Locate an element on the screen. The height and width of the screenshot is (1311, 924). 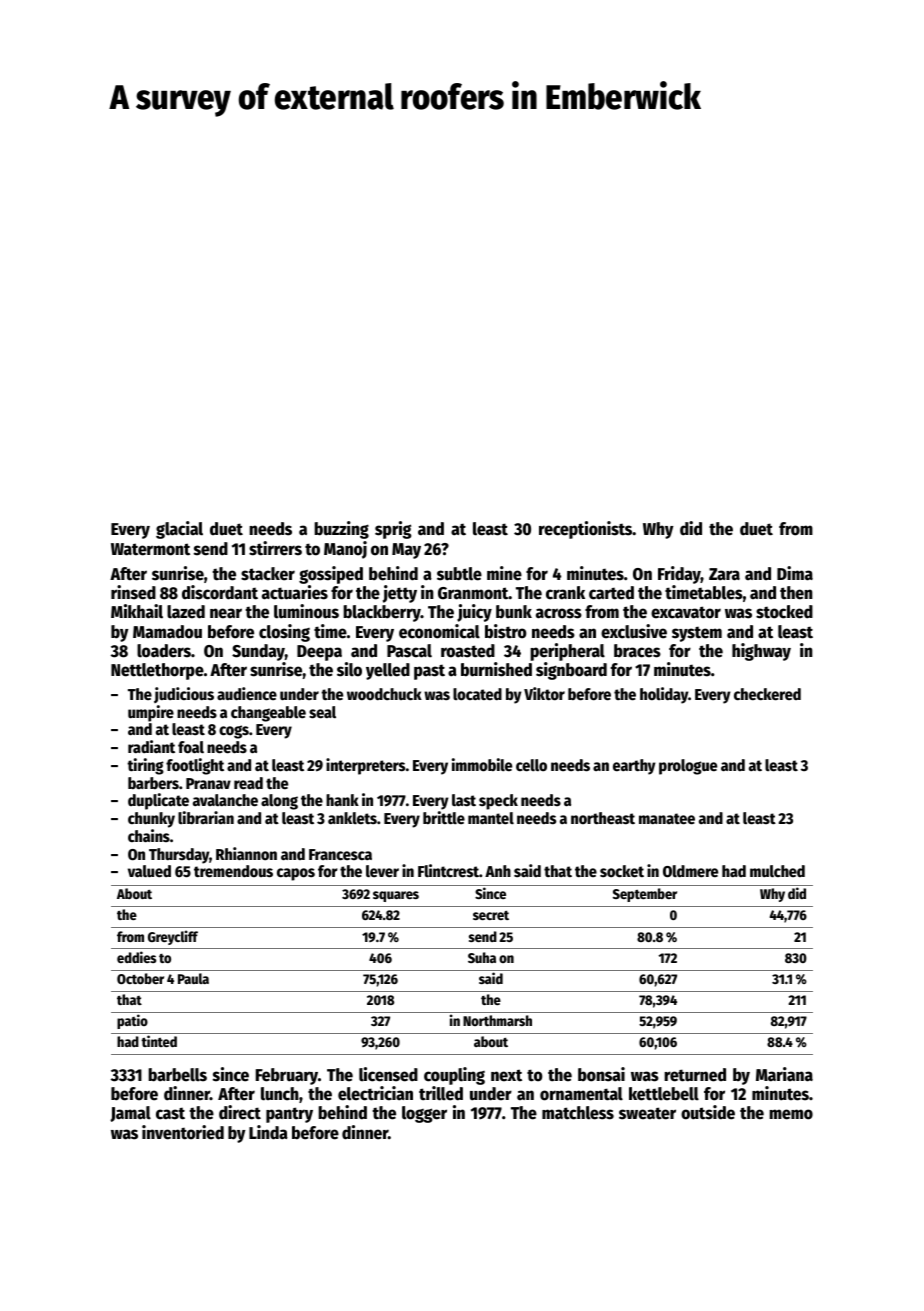
receptionists is located at coordinates (586, 530).
